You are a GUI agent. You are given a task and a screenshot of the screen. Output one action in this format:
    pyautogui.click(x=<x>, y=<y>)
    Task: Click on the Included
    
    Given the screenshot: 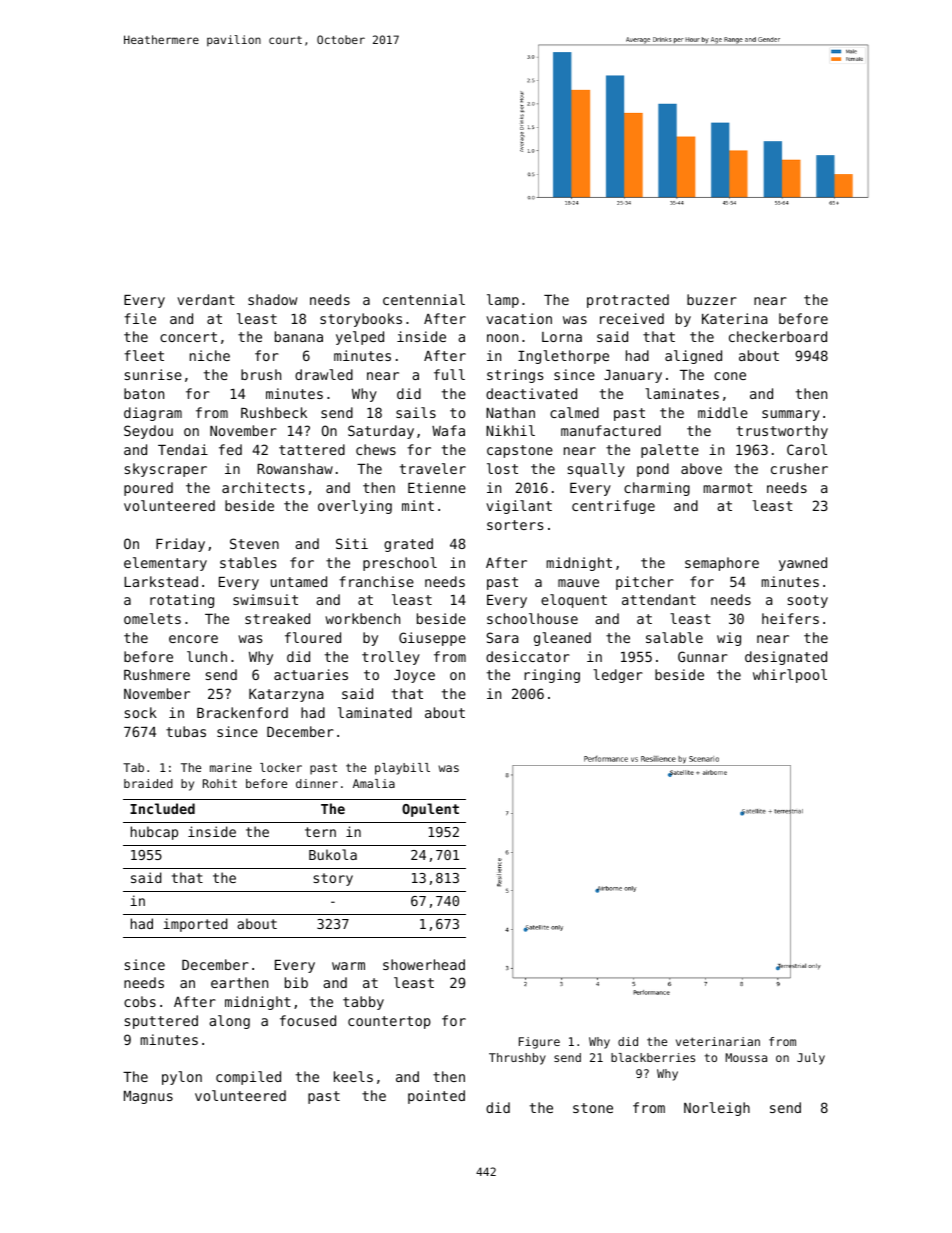 What is the action you would take?
    pyautogui.click(x=162, y=808)
